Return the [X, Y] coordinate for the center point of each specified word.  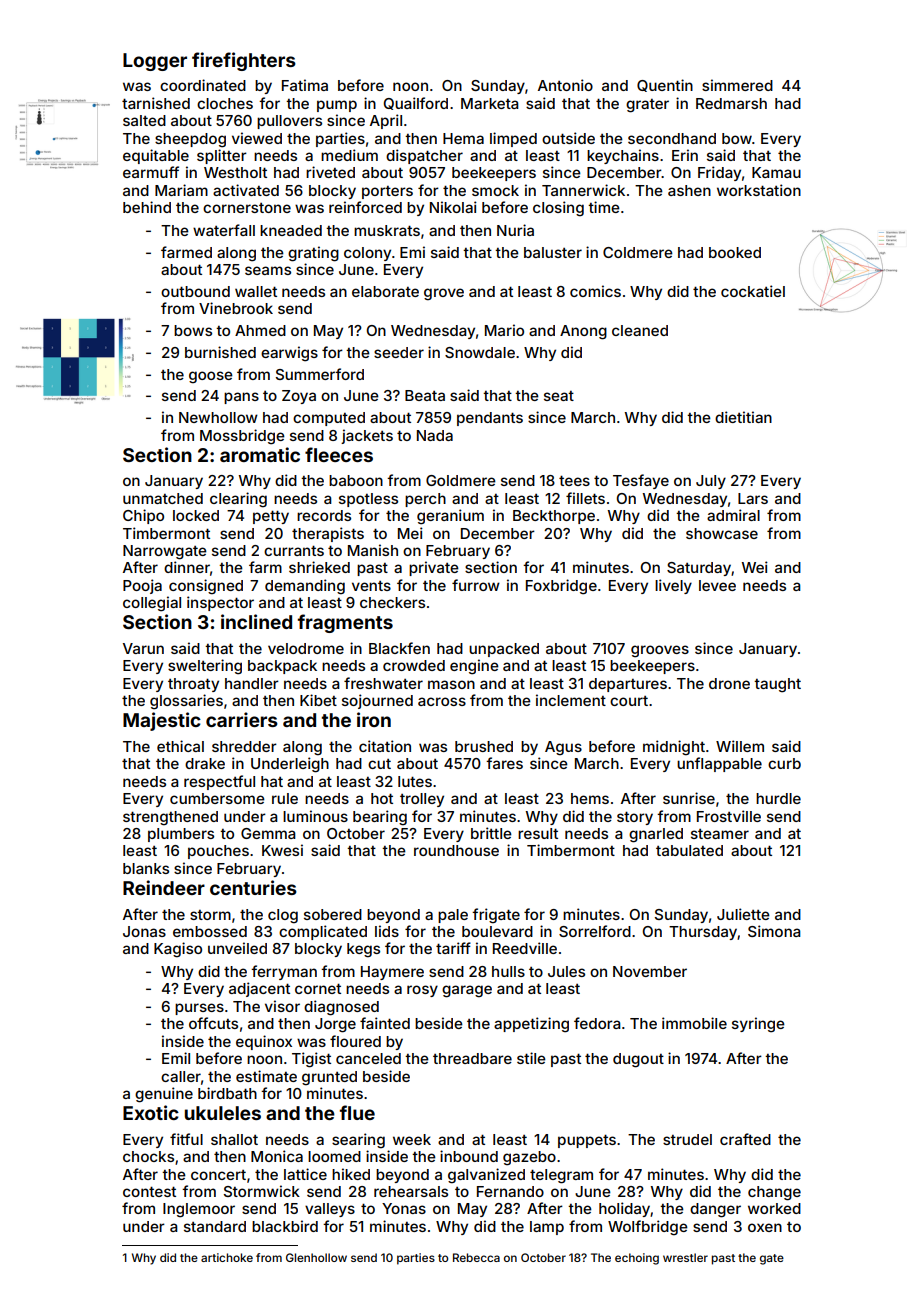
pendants [490, 419]
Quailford [416, 103]
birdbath [227, 1093]
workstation [759, 190]
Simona [774, 931]
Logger [155, 62]
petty [271, 517]
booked [735, 252]
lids [387, 931]
